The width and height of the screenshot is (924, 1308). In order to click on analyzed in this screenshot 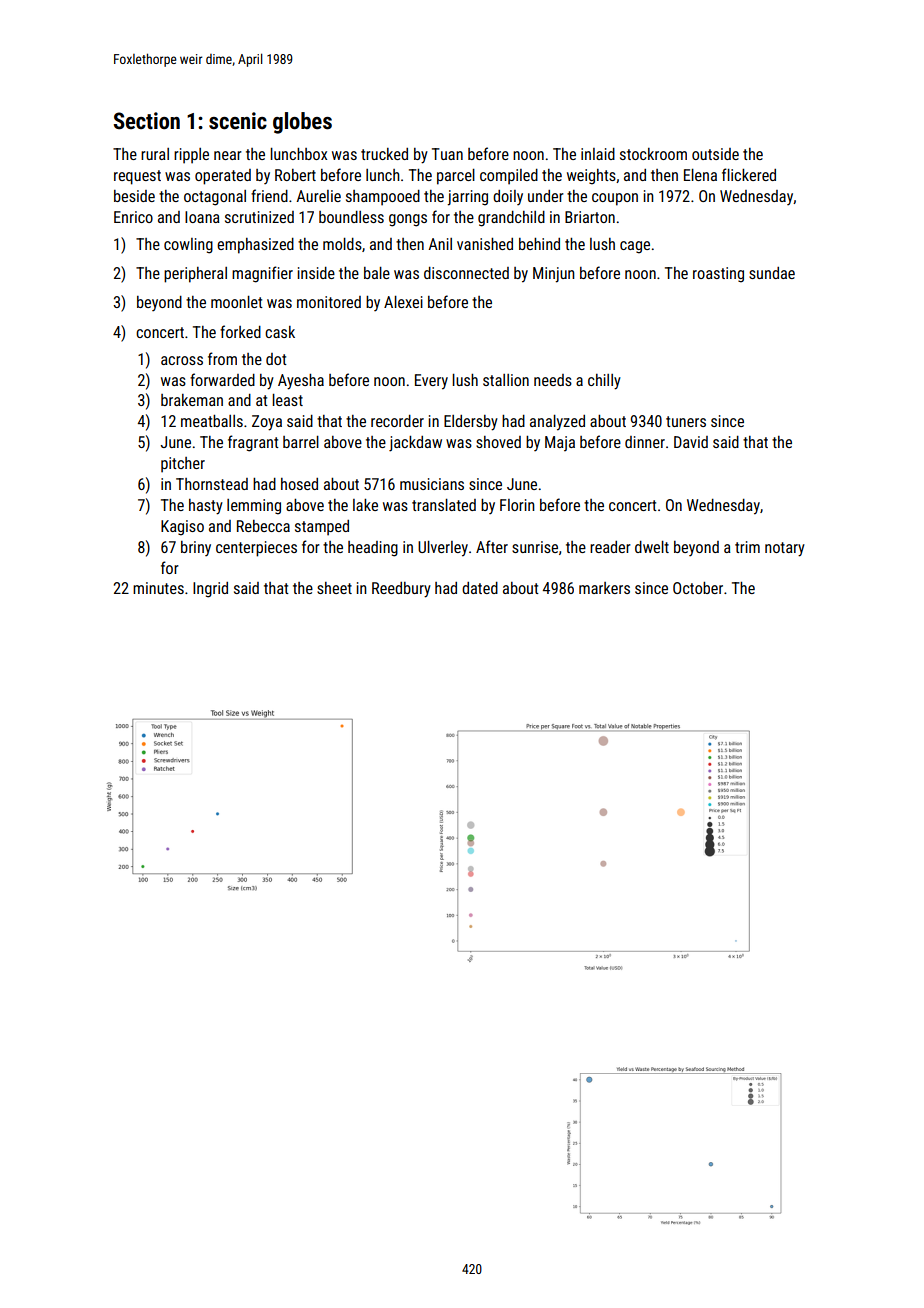, I will do `click(557, 423)`.
